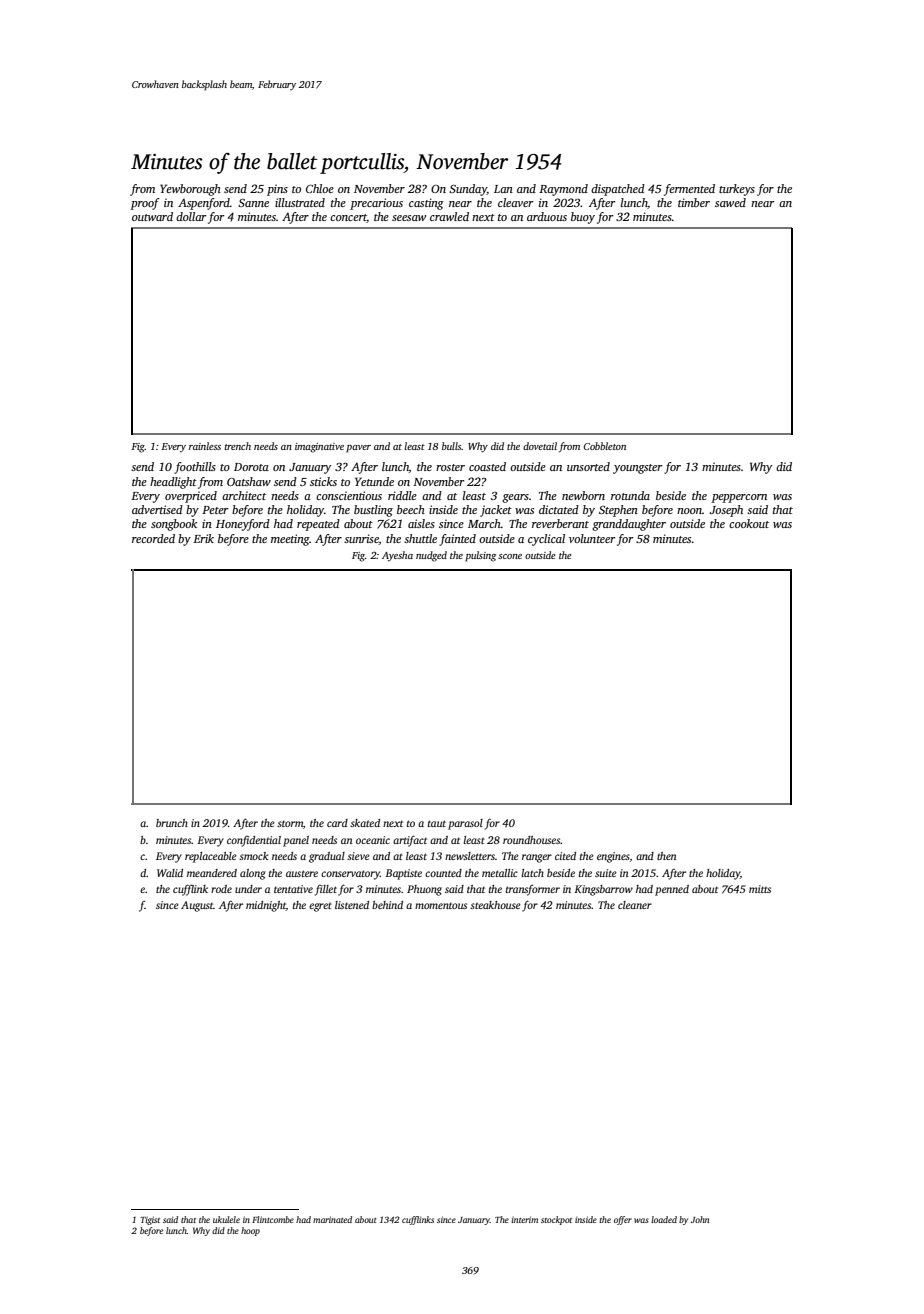 The image size is (924, 1314). I want to click on John, so click(700, 1219).
